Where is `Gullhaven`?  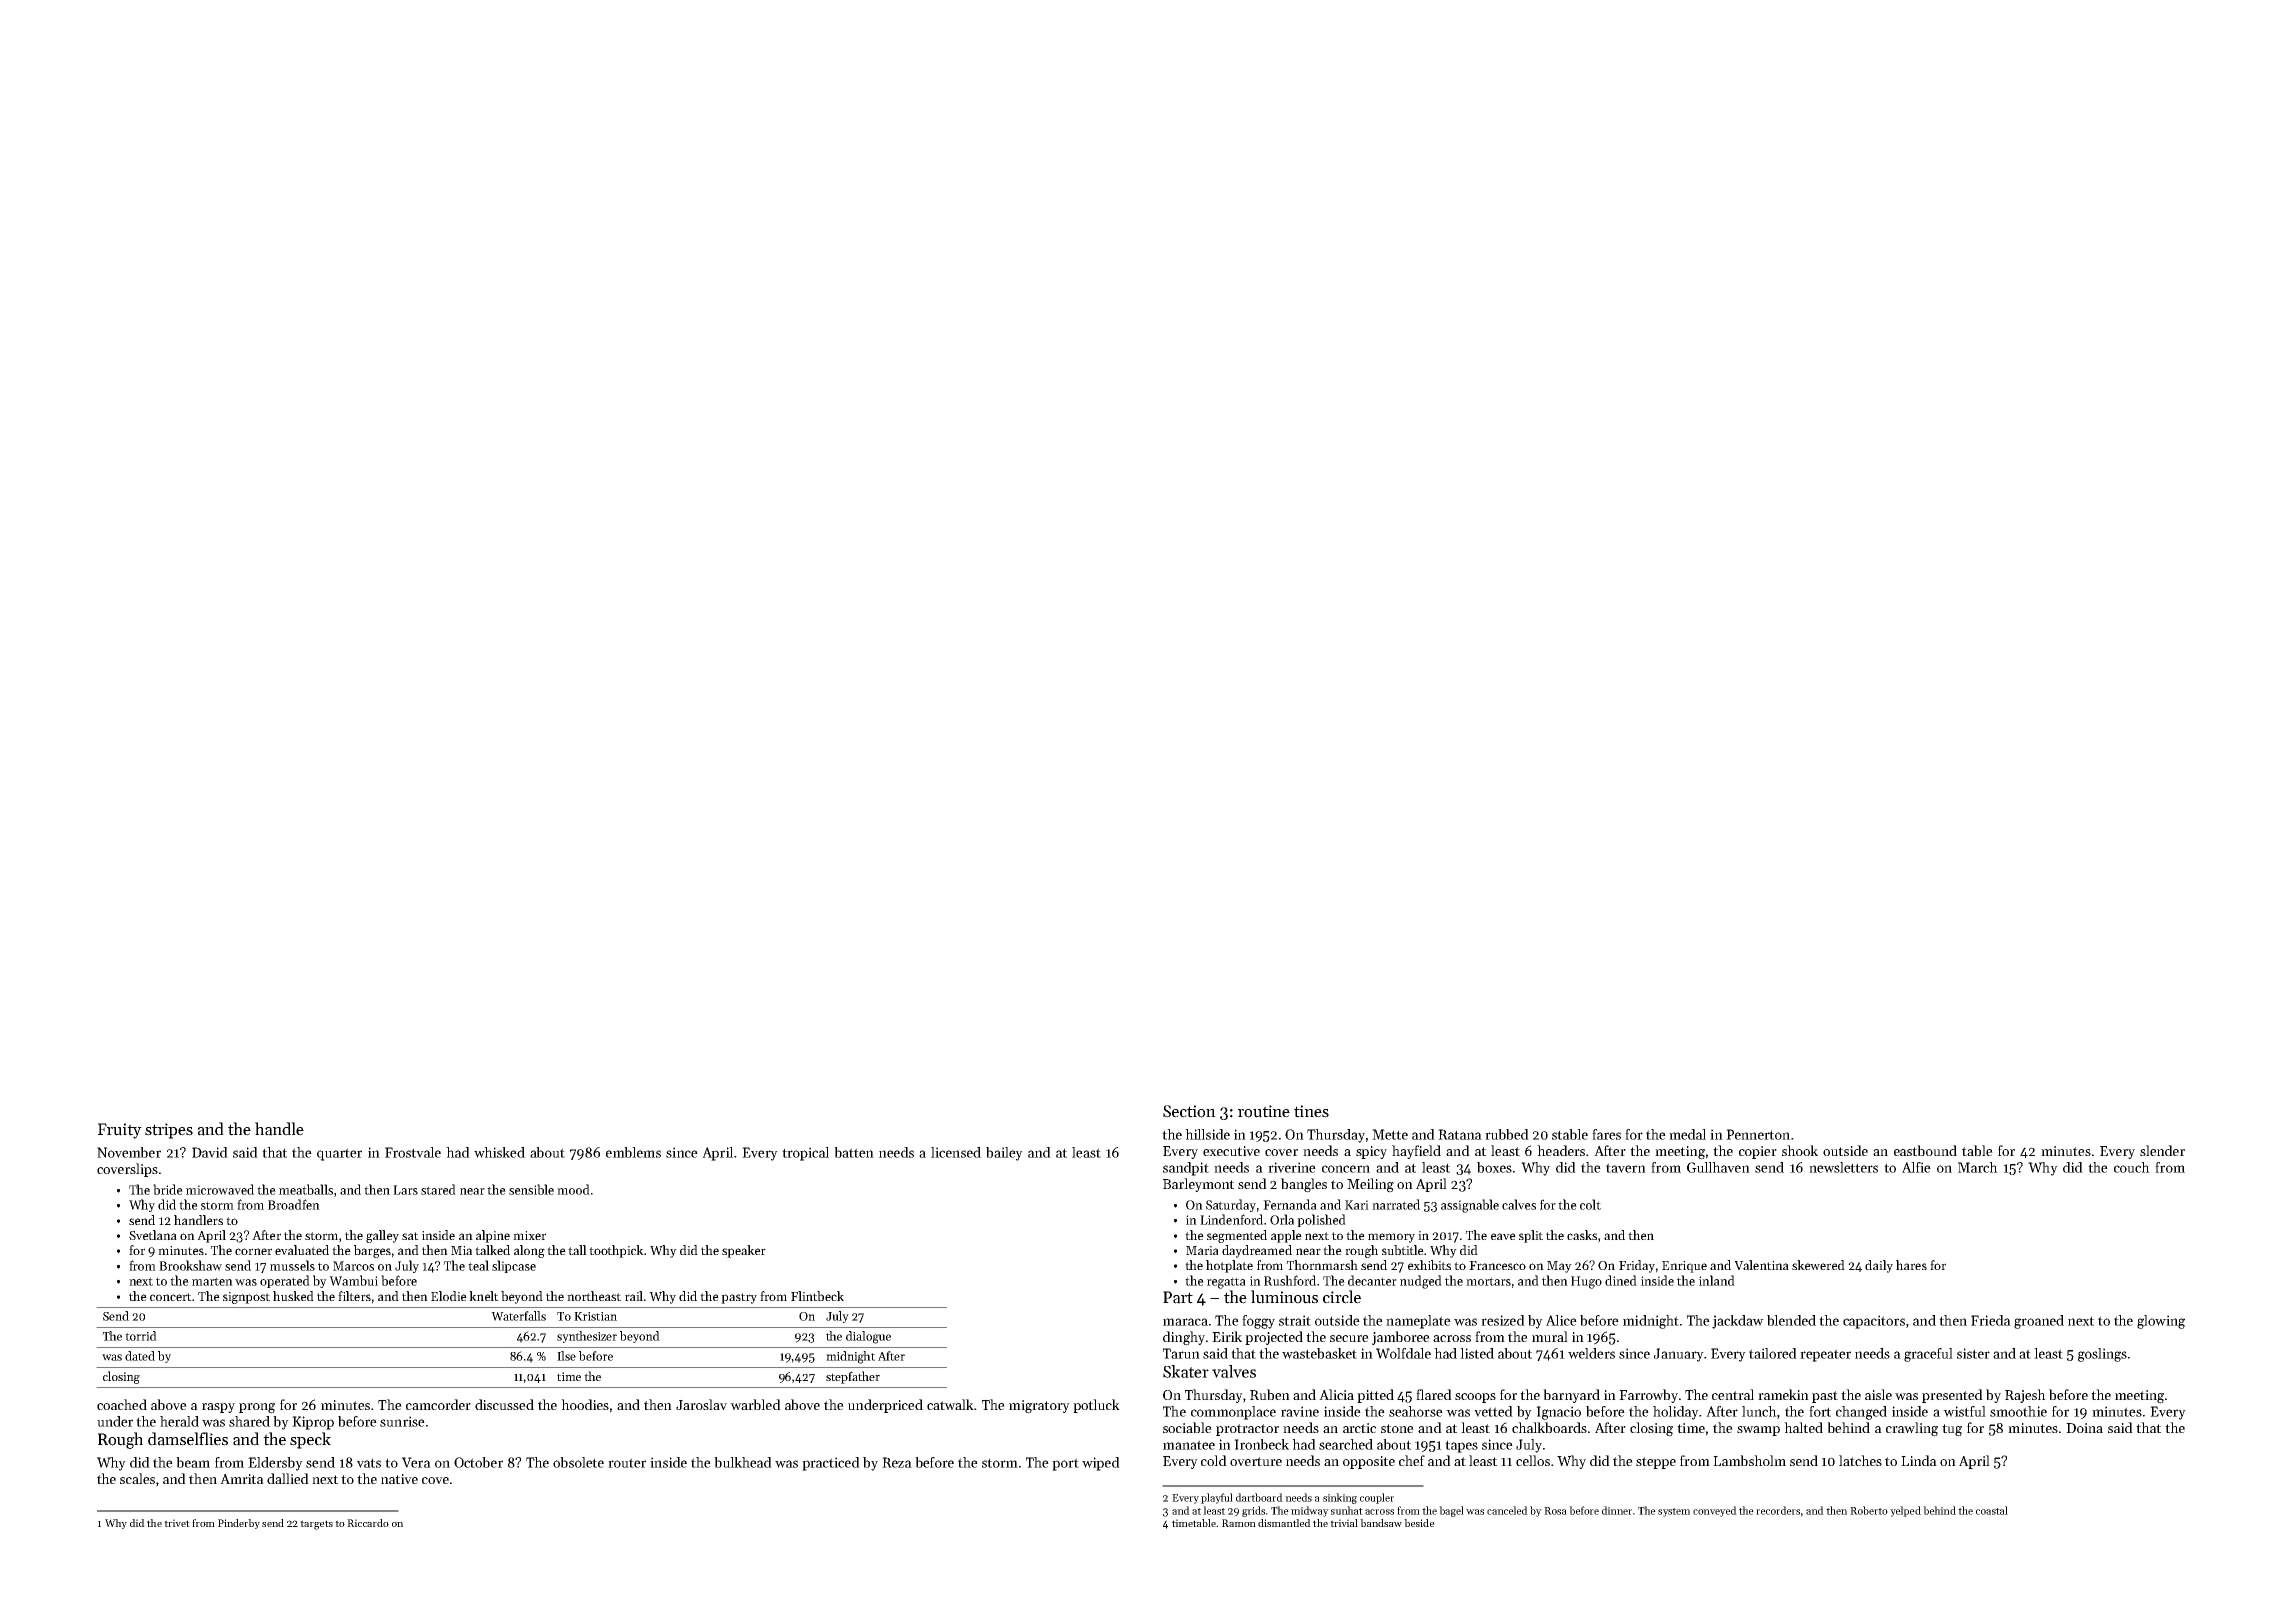 Gullhaven is located at coordinates (1718, 1167).
